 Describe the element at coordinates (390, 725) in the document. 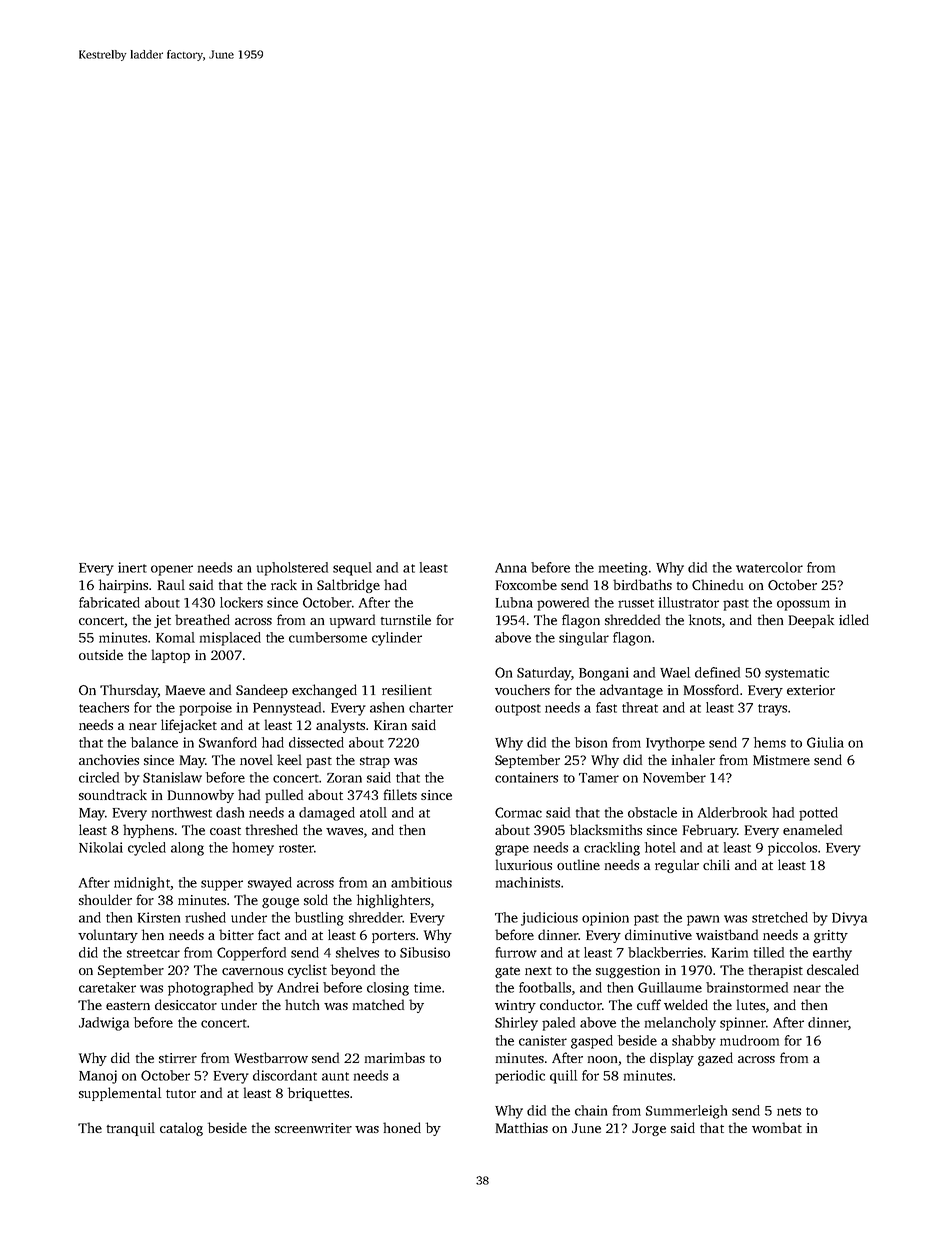

I see `Kiran` at that location.
